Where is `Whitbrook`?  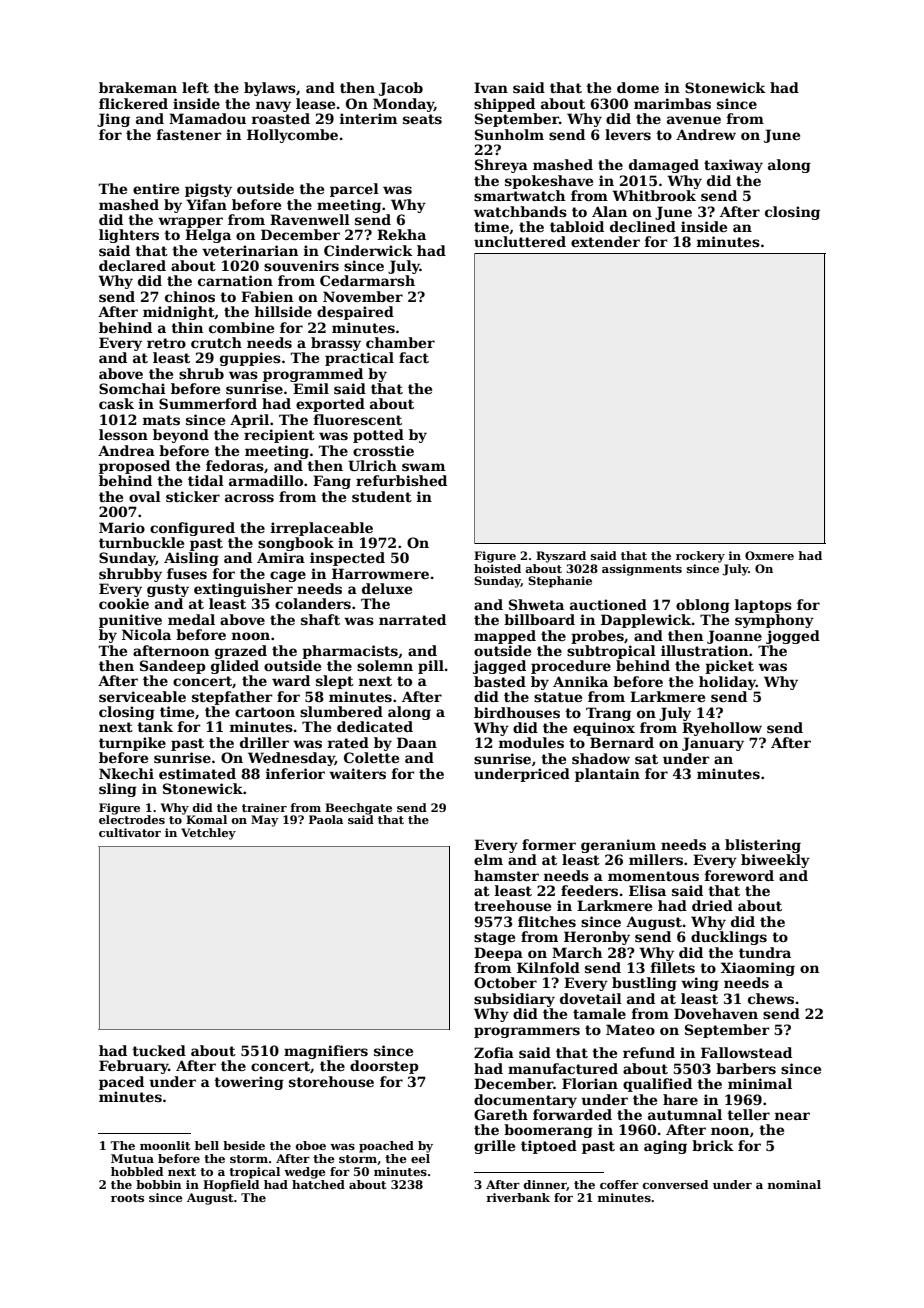 Whitbrook is located at coordinates (654, 195).
